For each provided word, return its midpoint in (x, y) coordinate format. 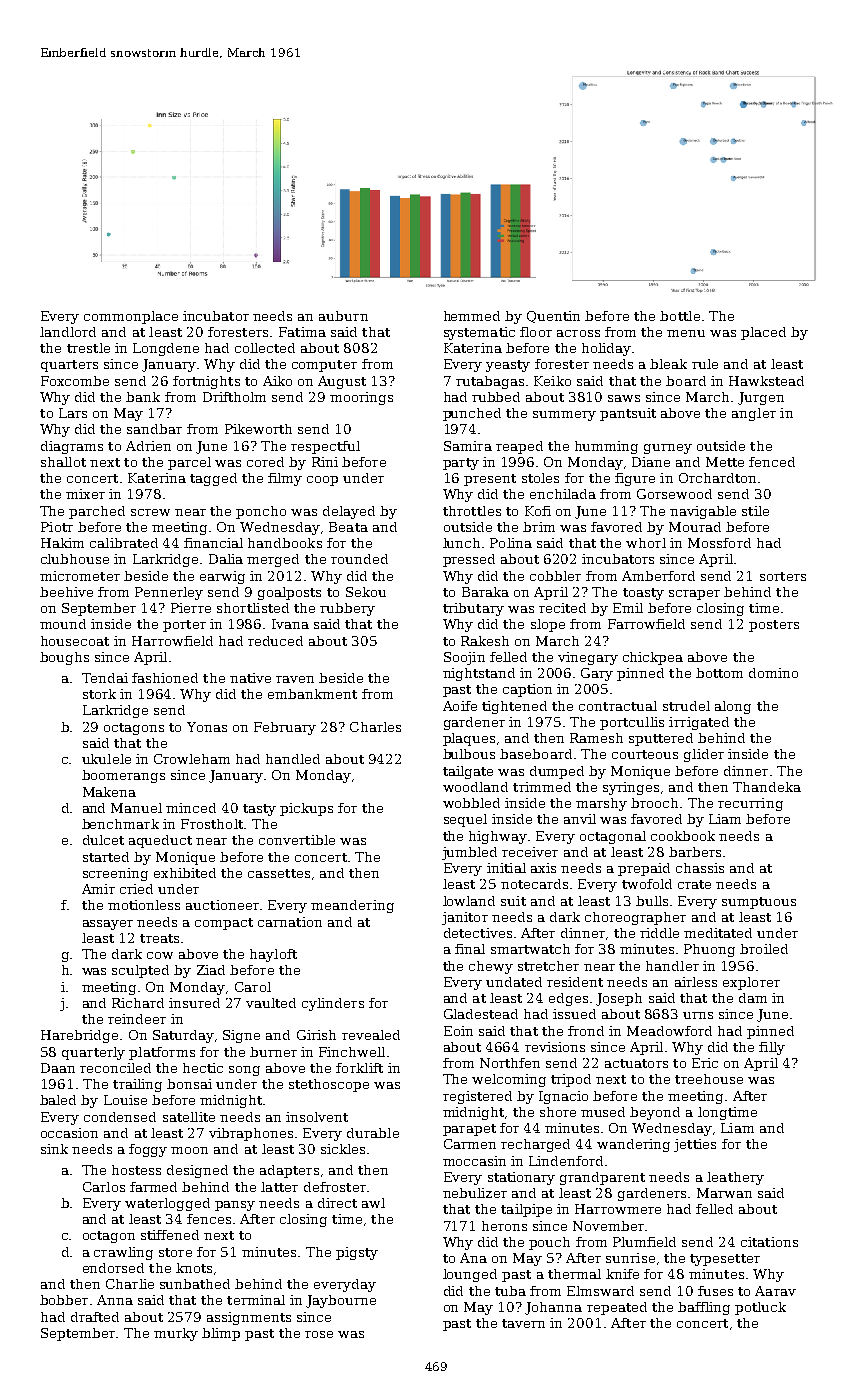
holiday (606, 349)
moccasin (474, 1161)
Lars (73, 413)
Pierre (191, 608)
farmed (153, 1187)
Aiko (277, 381)
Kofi (538, 511)
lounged (470, 1275)
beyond (655, 1113)
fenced (772, 462)
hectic (203, 1068)
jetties (695, 1145)
